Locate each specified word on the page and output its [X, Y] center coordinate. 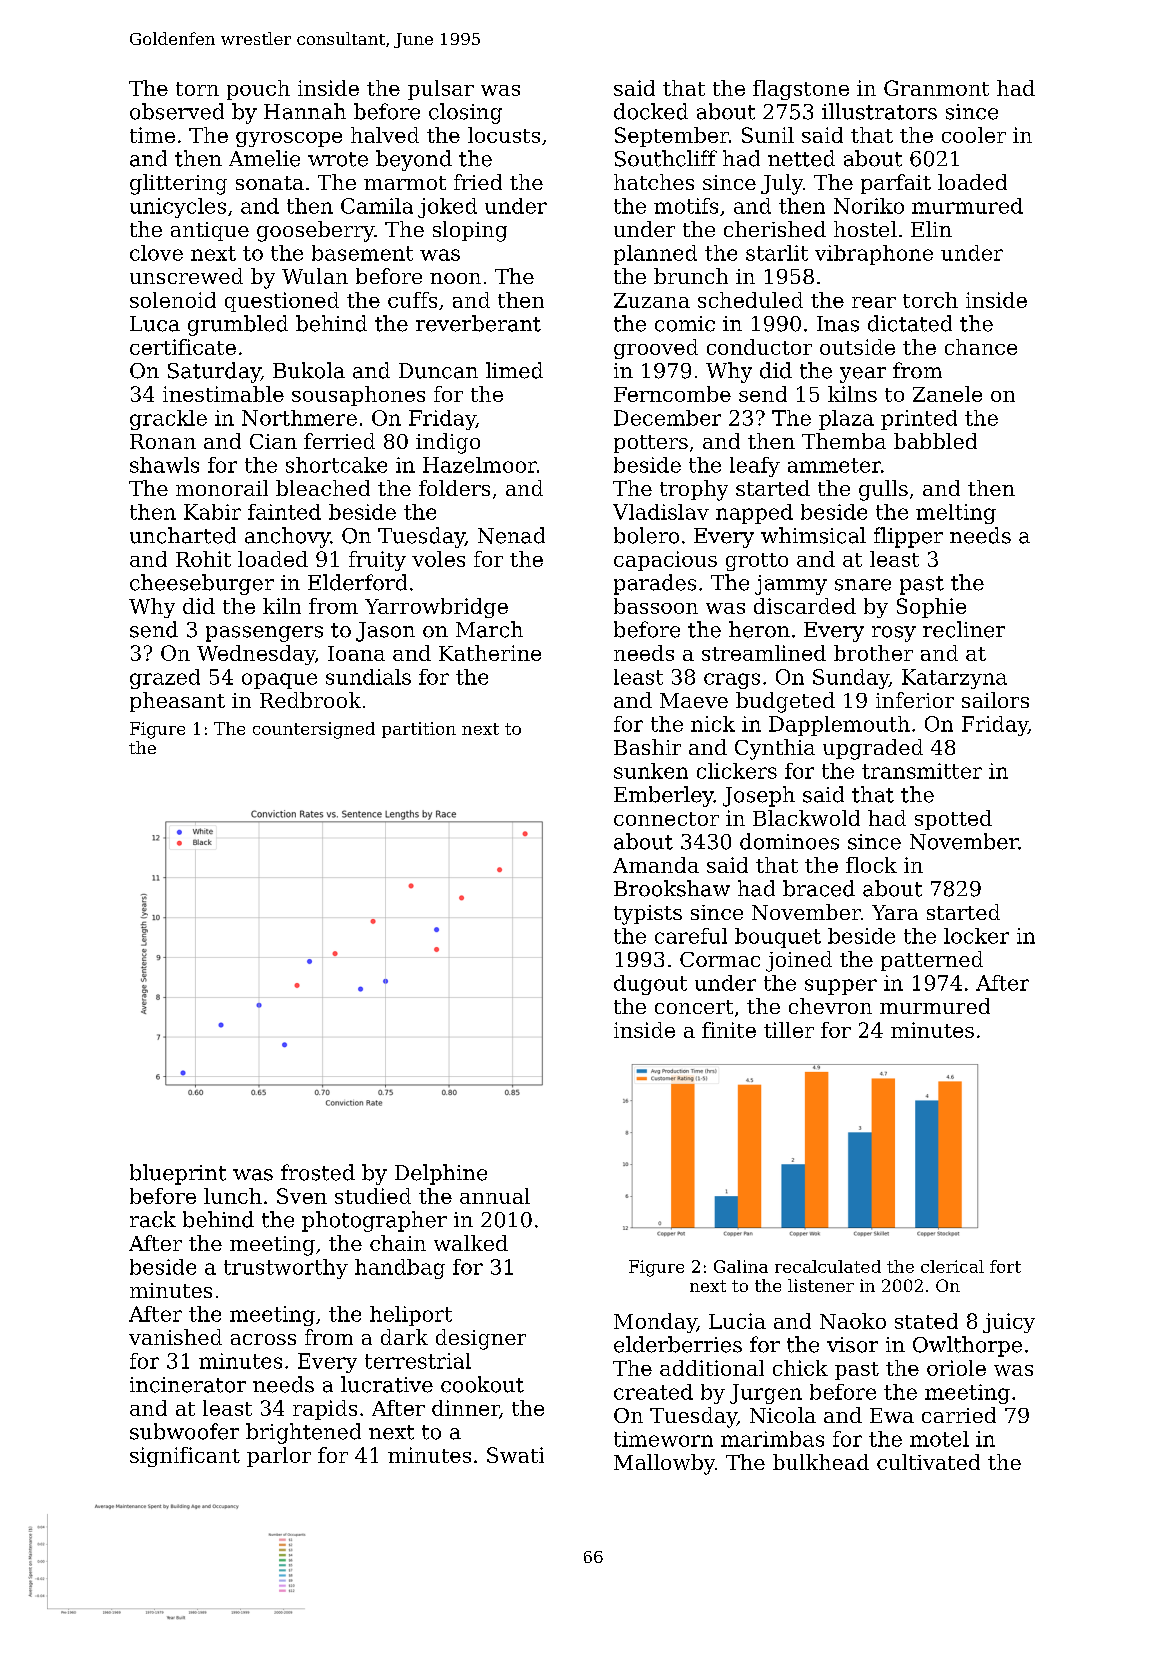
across [263, 1339]
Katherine [490, 653]
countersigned [314, 730]
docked [651, 111]
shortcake [336, 465]
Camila [377, 206]
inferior [915, 700]
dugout [650, 985]
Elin [931, 229]
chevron [830, 1006]
